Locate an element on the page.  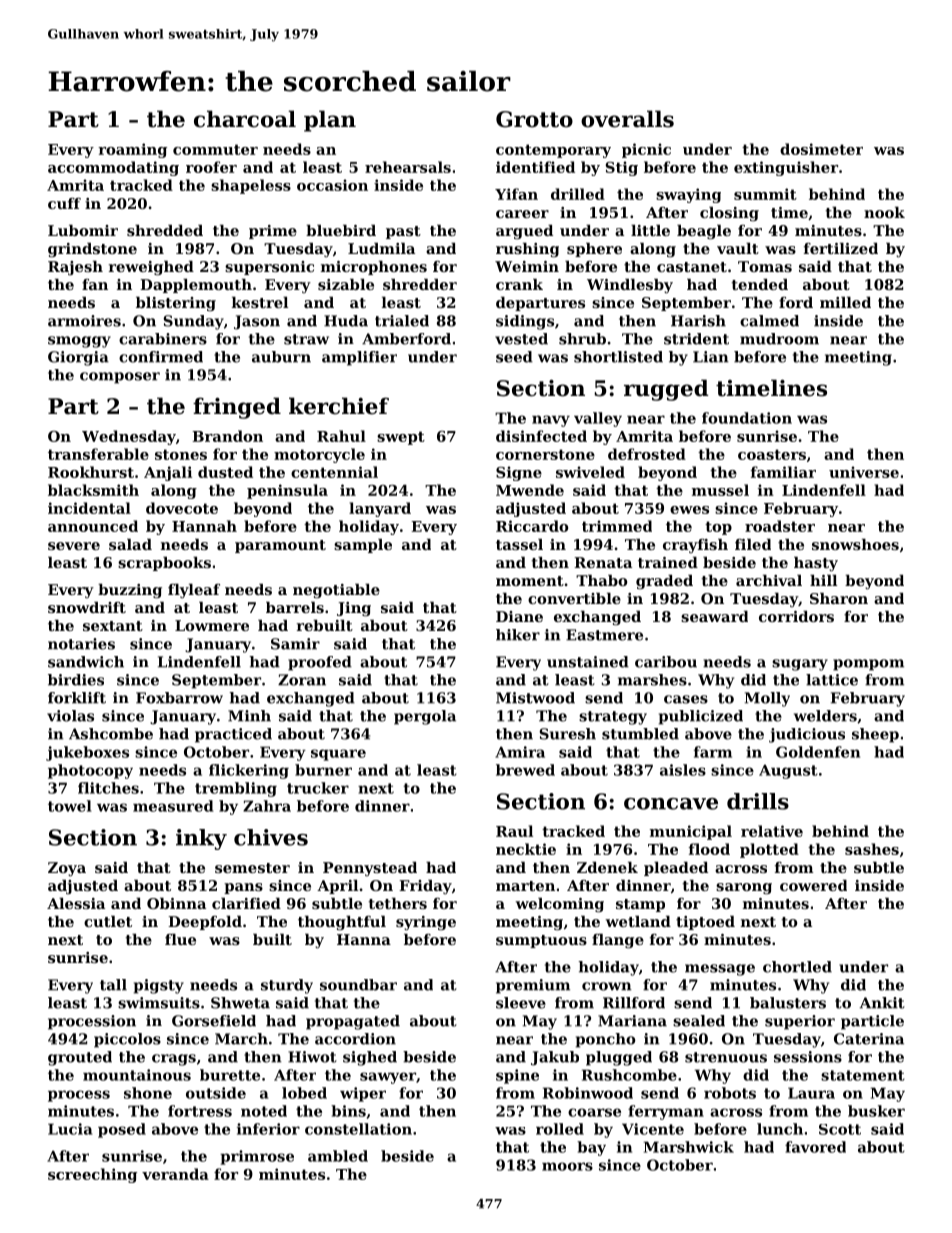
sheep is located at coordinates (875, 735).
